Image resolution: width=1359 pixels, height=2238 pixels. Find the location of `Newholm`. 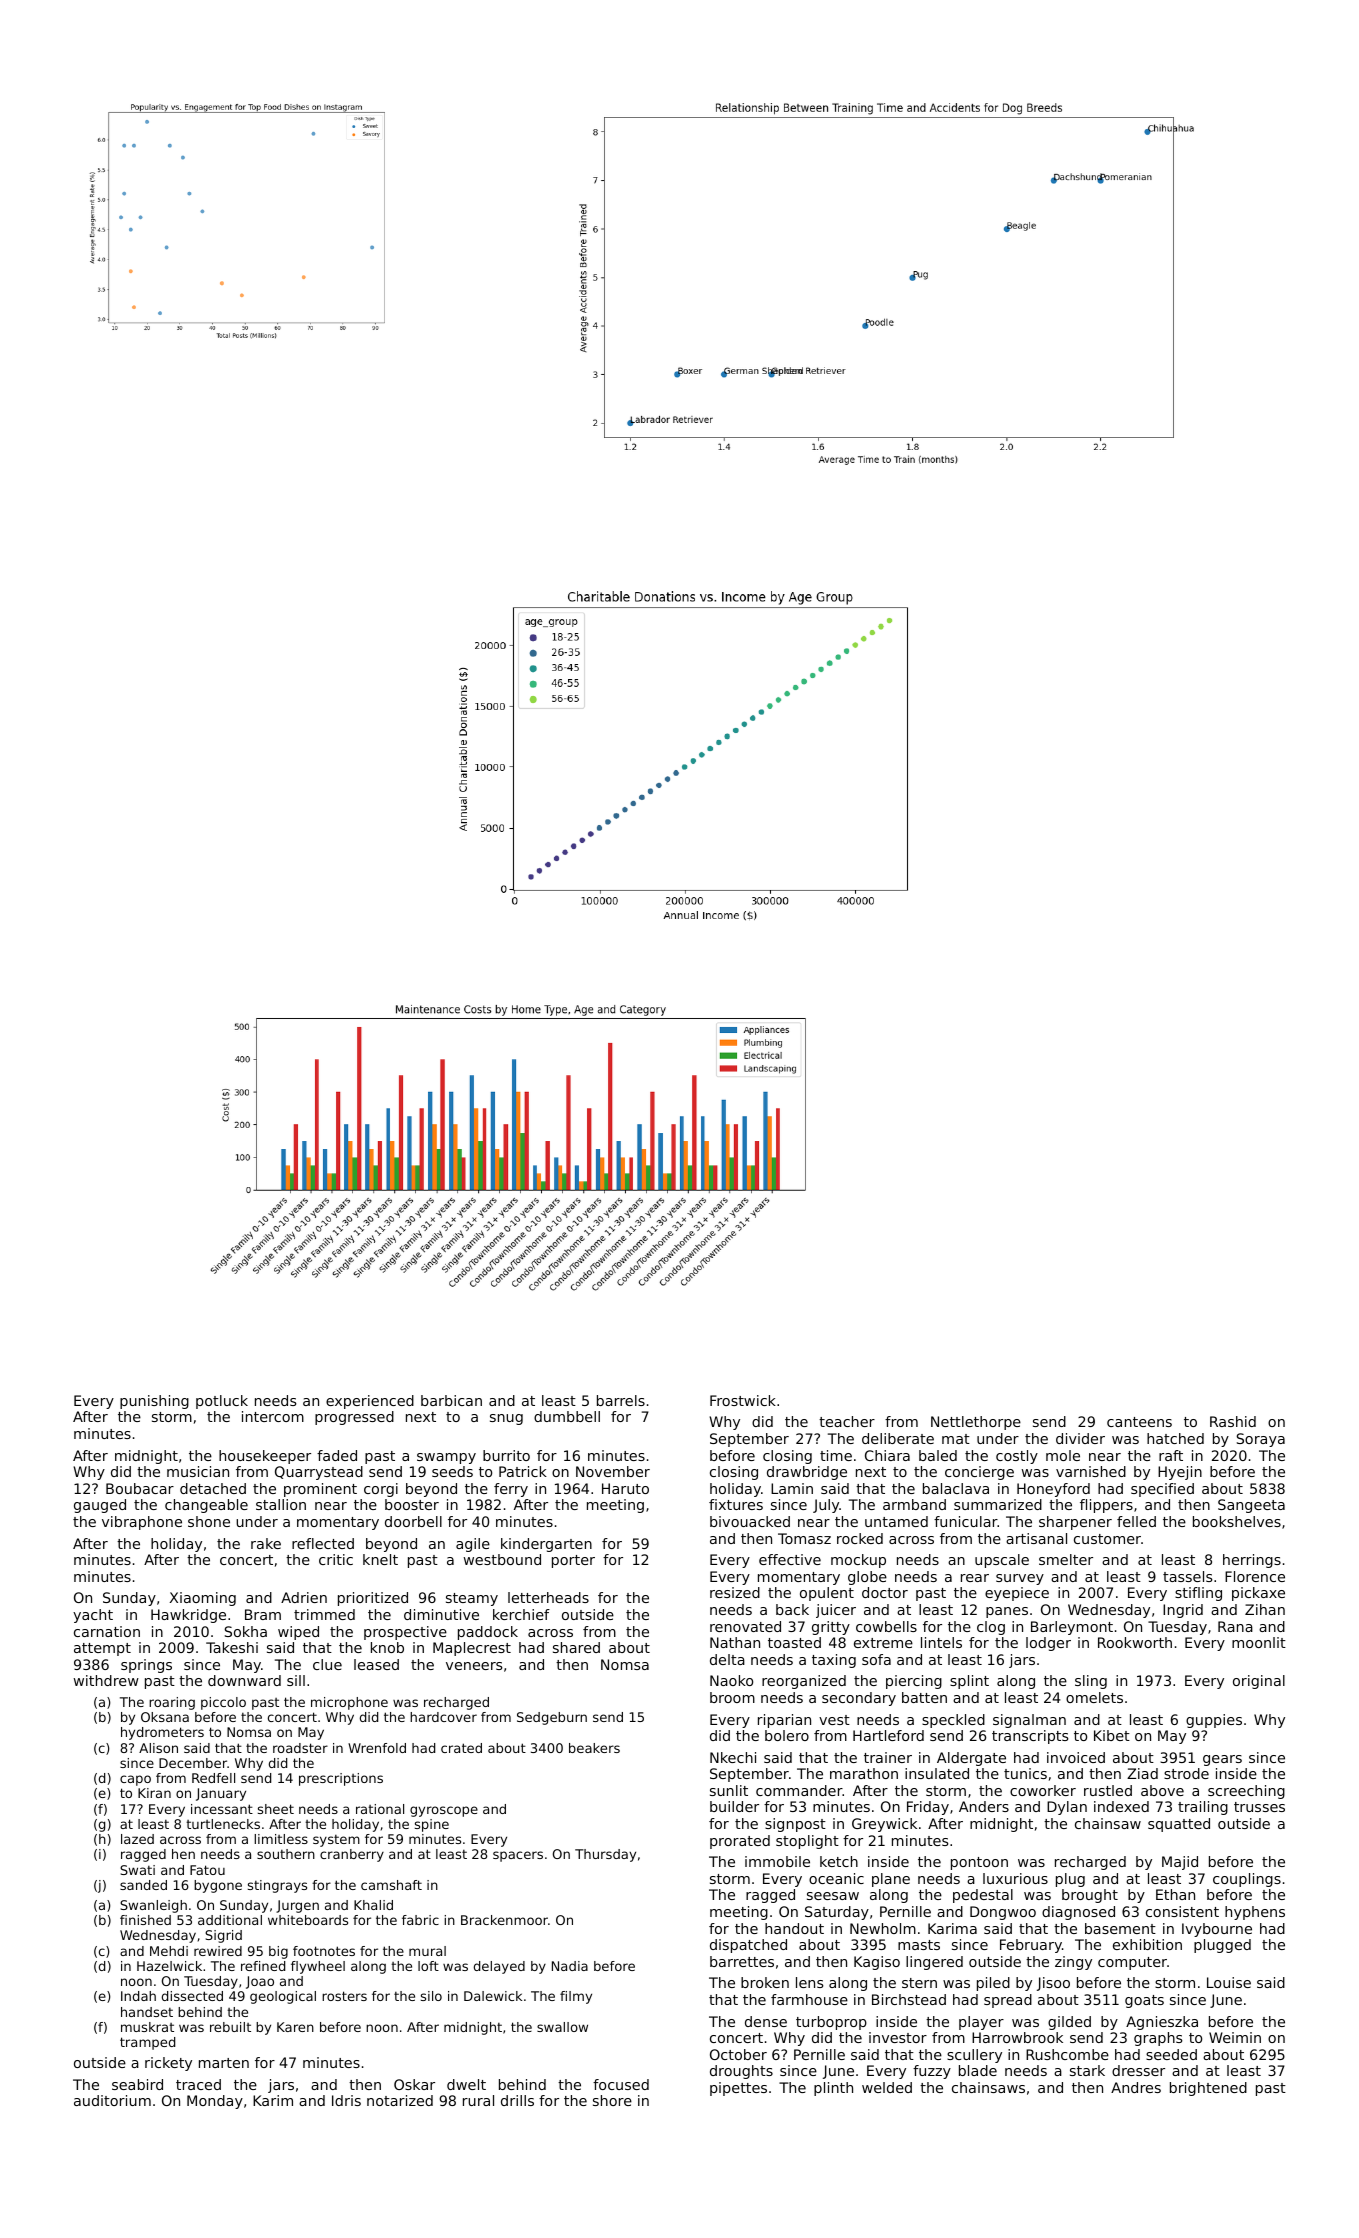

Newholm is located at coordinates (883, 1928).
